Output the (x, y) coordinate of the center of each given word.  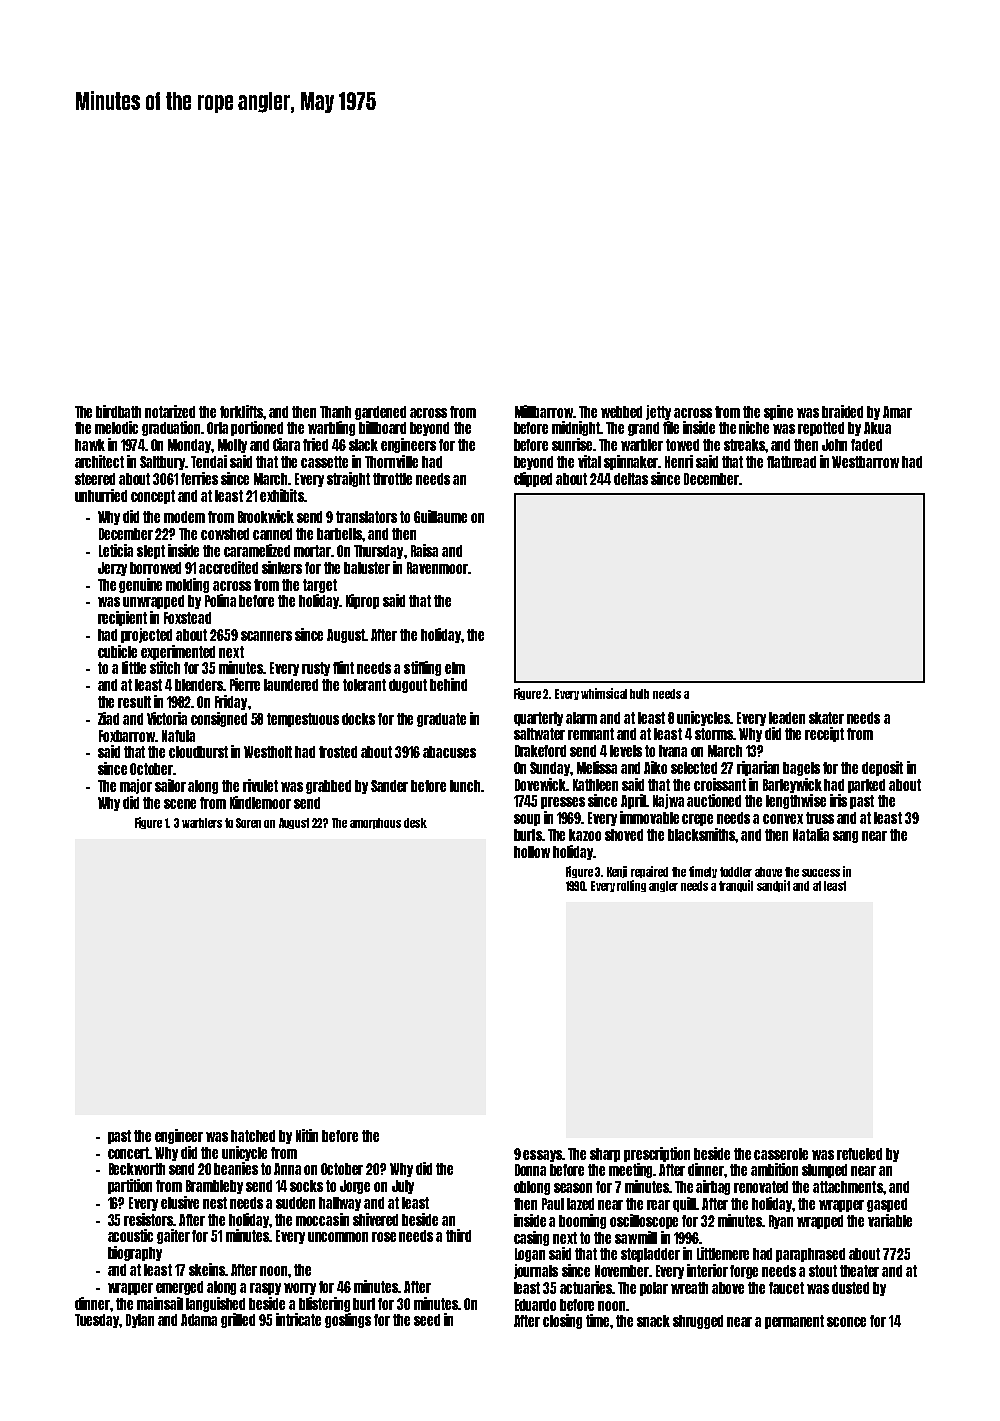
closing (562, 1321)
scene (180, 804)
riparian (758, 768)
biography (135, 1253)
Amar (897, 412)
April (633, 801)
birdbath (118, 411)
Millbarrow (544, 411)
